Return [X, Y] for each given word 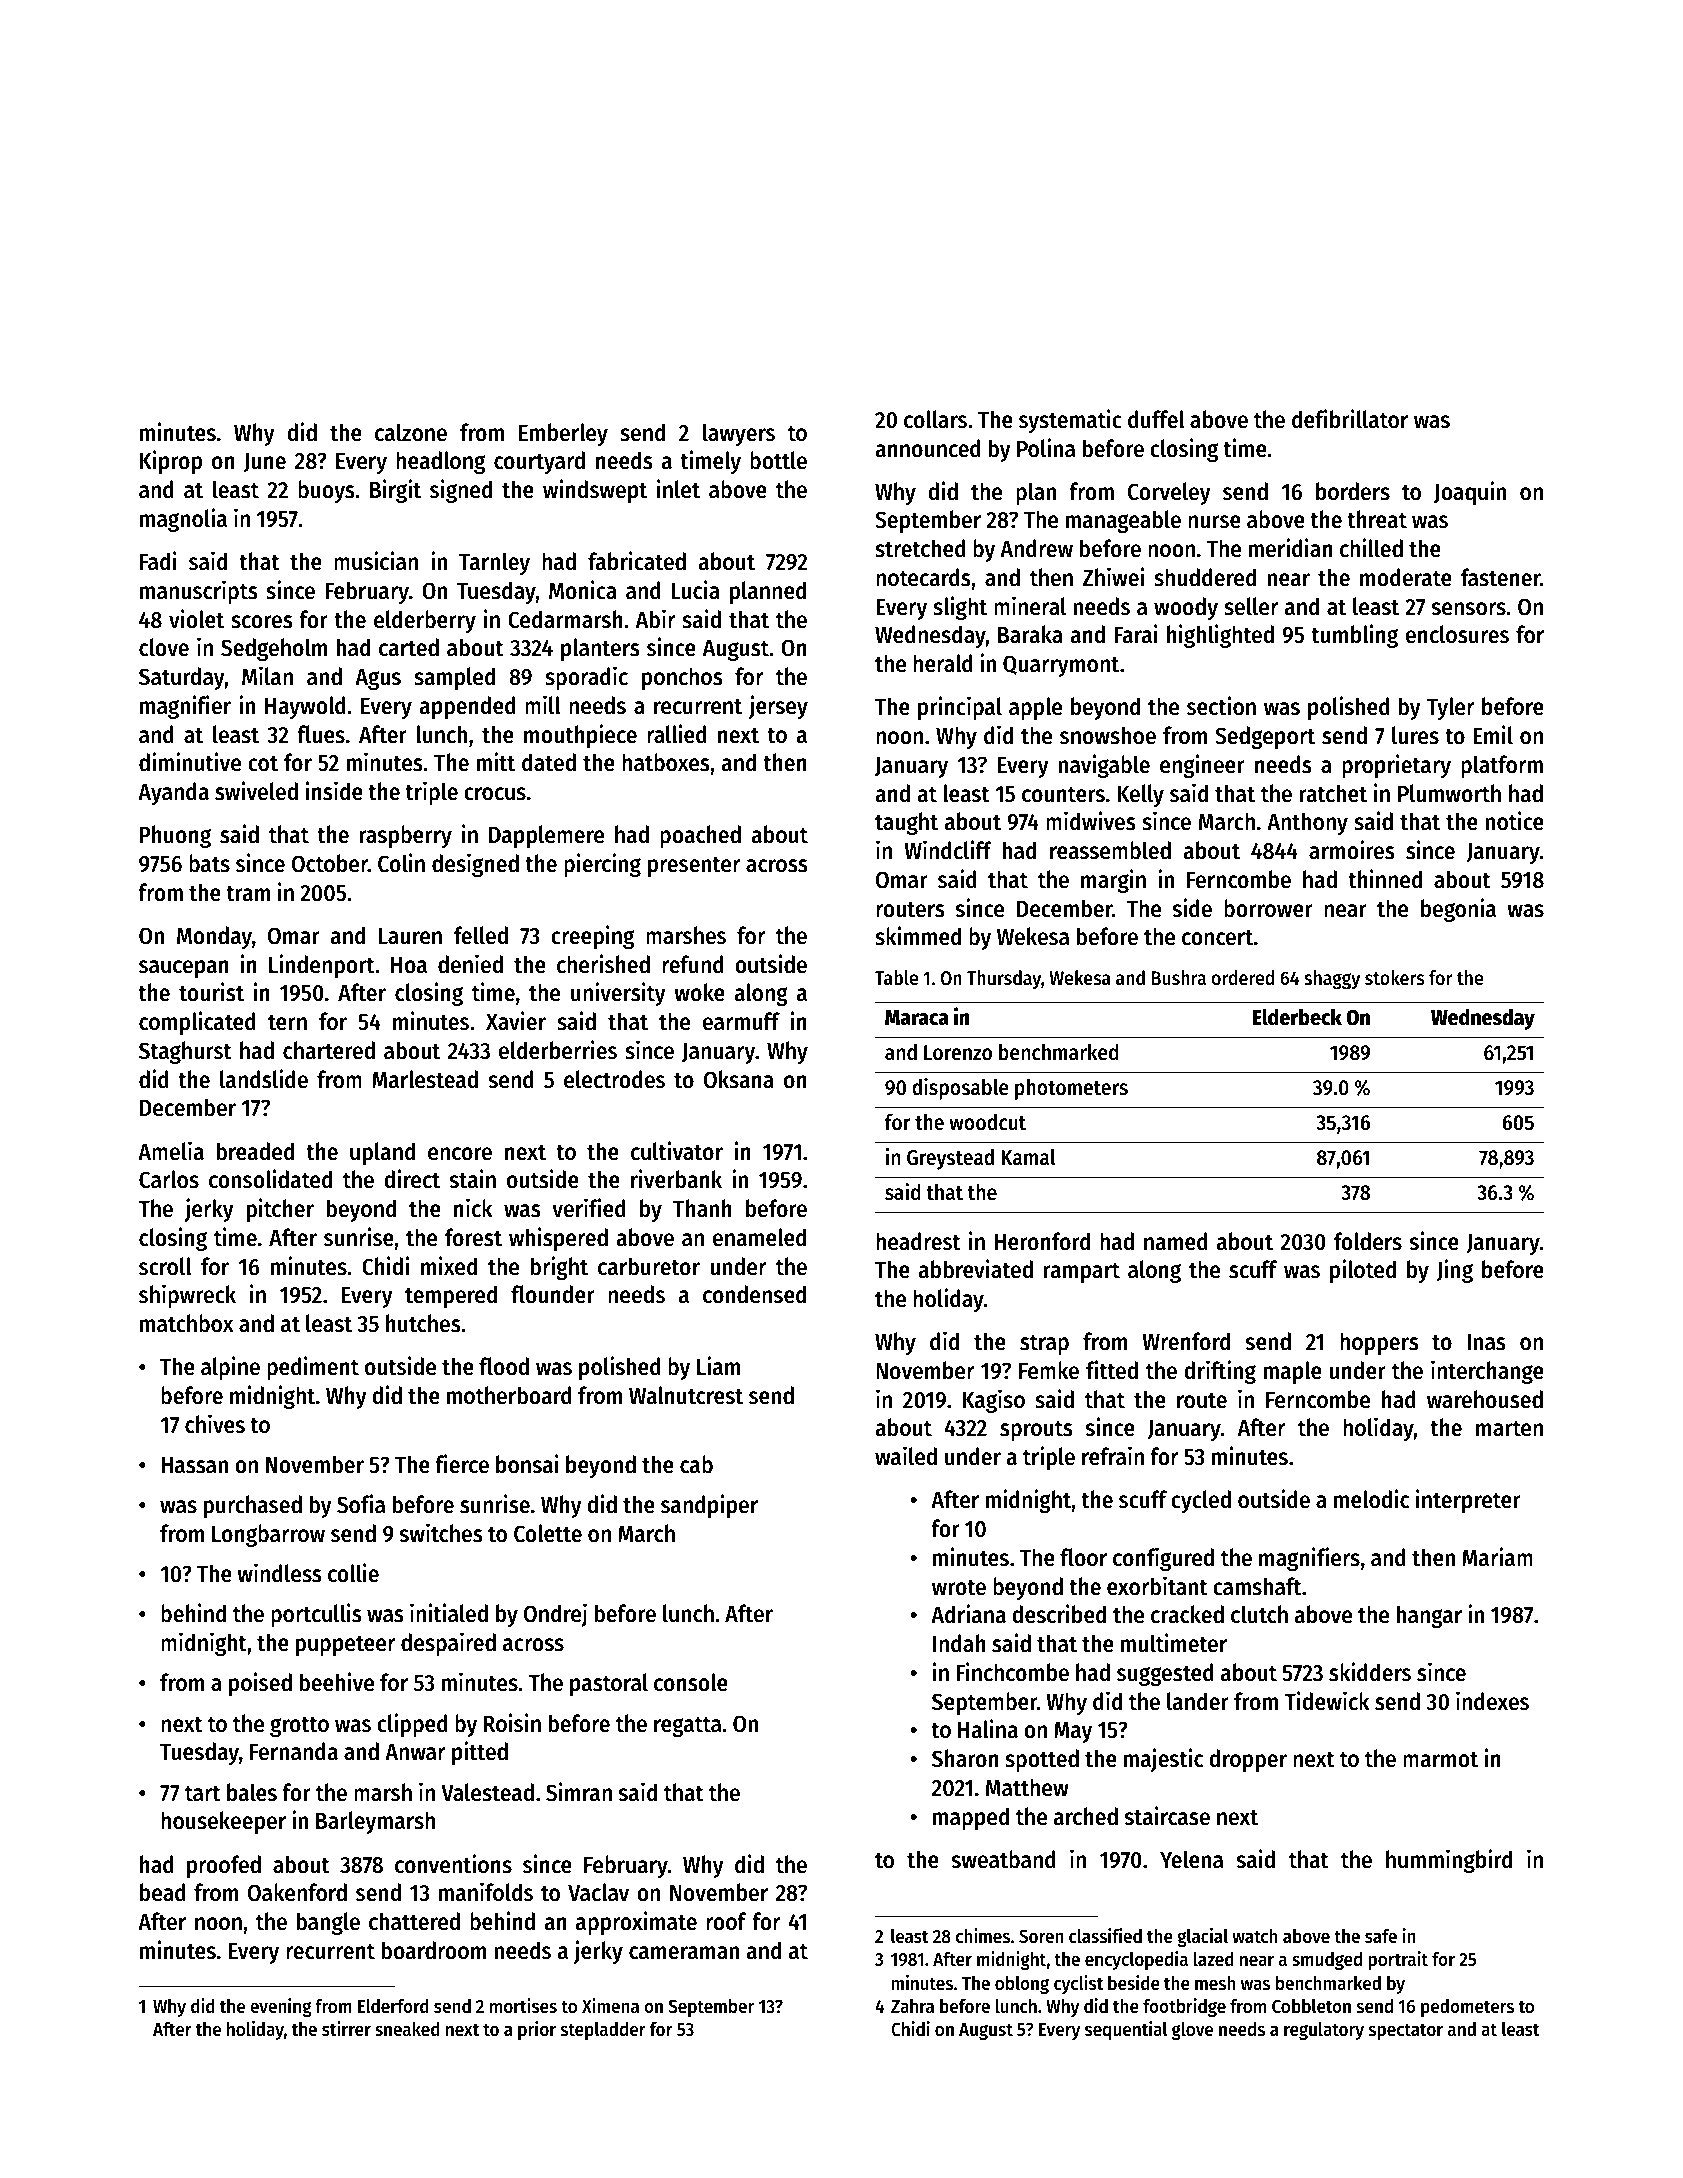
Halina [988, 1729]
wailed [906, 1456]
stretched [920, 548]
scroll [165, 1266]
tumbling [1354, 636]
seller [1251, 606]
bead [163, 1892]
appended [467, 707]
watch [1255, 1936]
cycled [1201, 1501]
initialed [449, 1613]
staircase [1167, 1816]
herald [943, 663]
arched [1085, 1816]
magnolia [183, 520]
